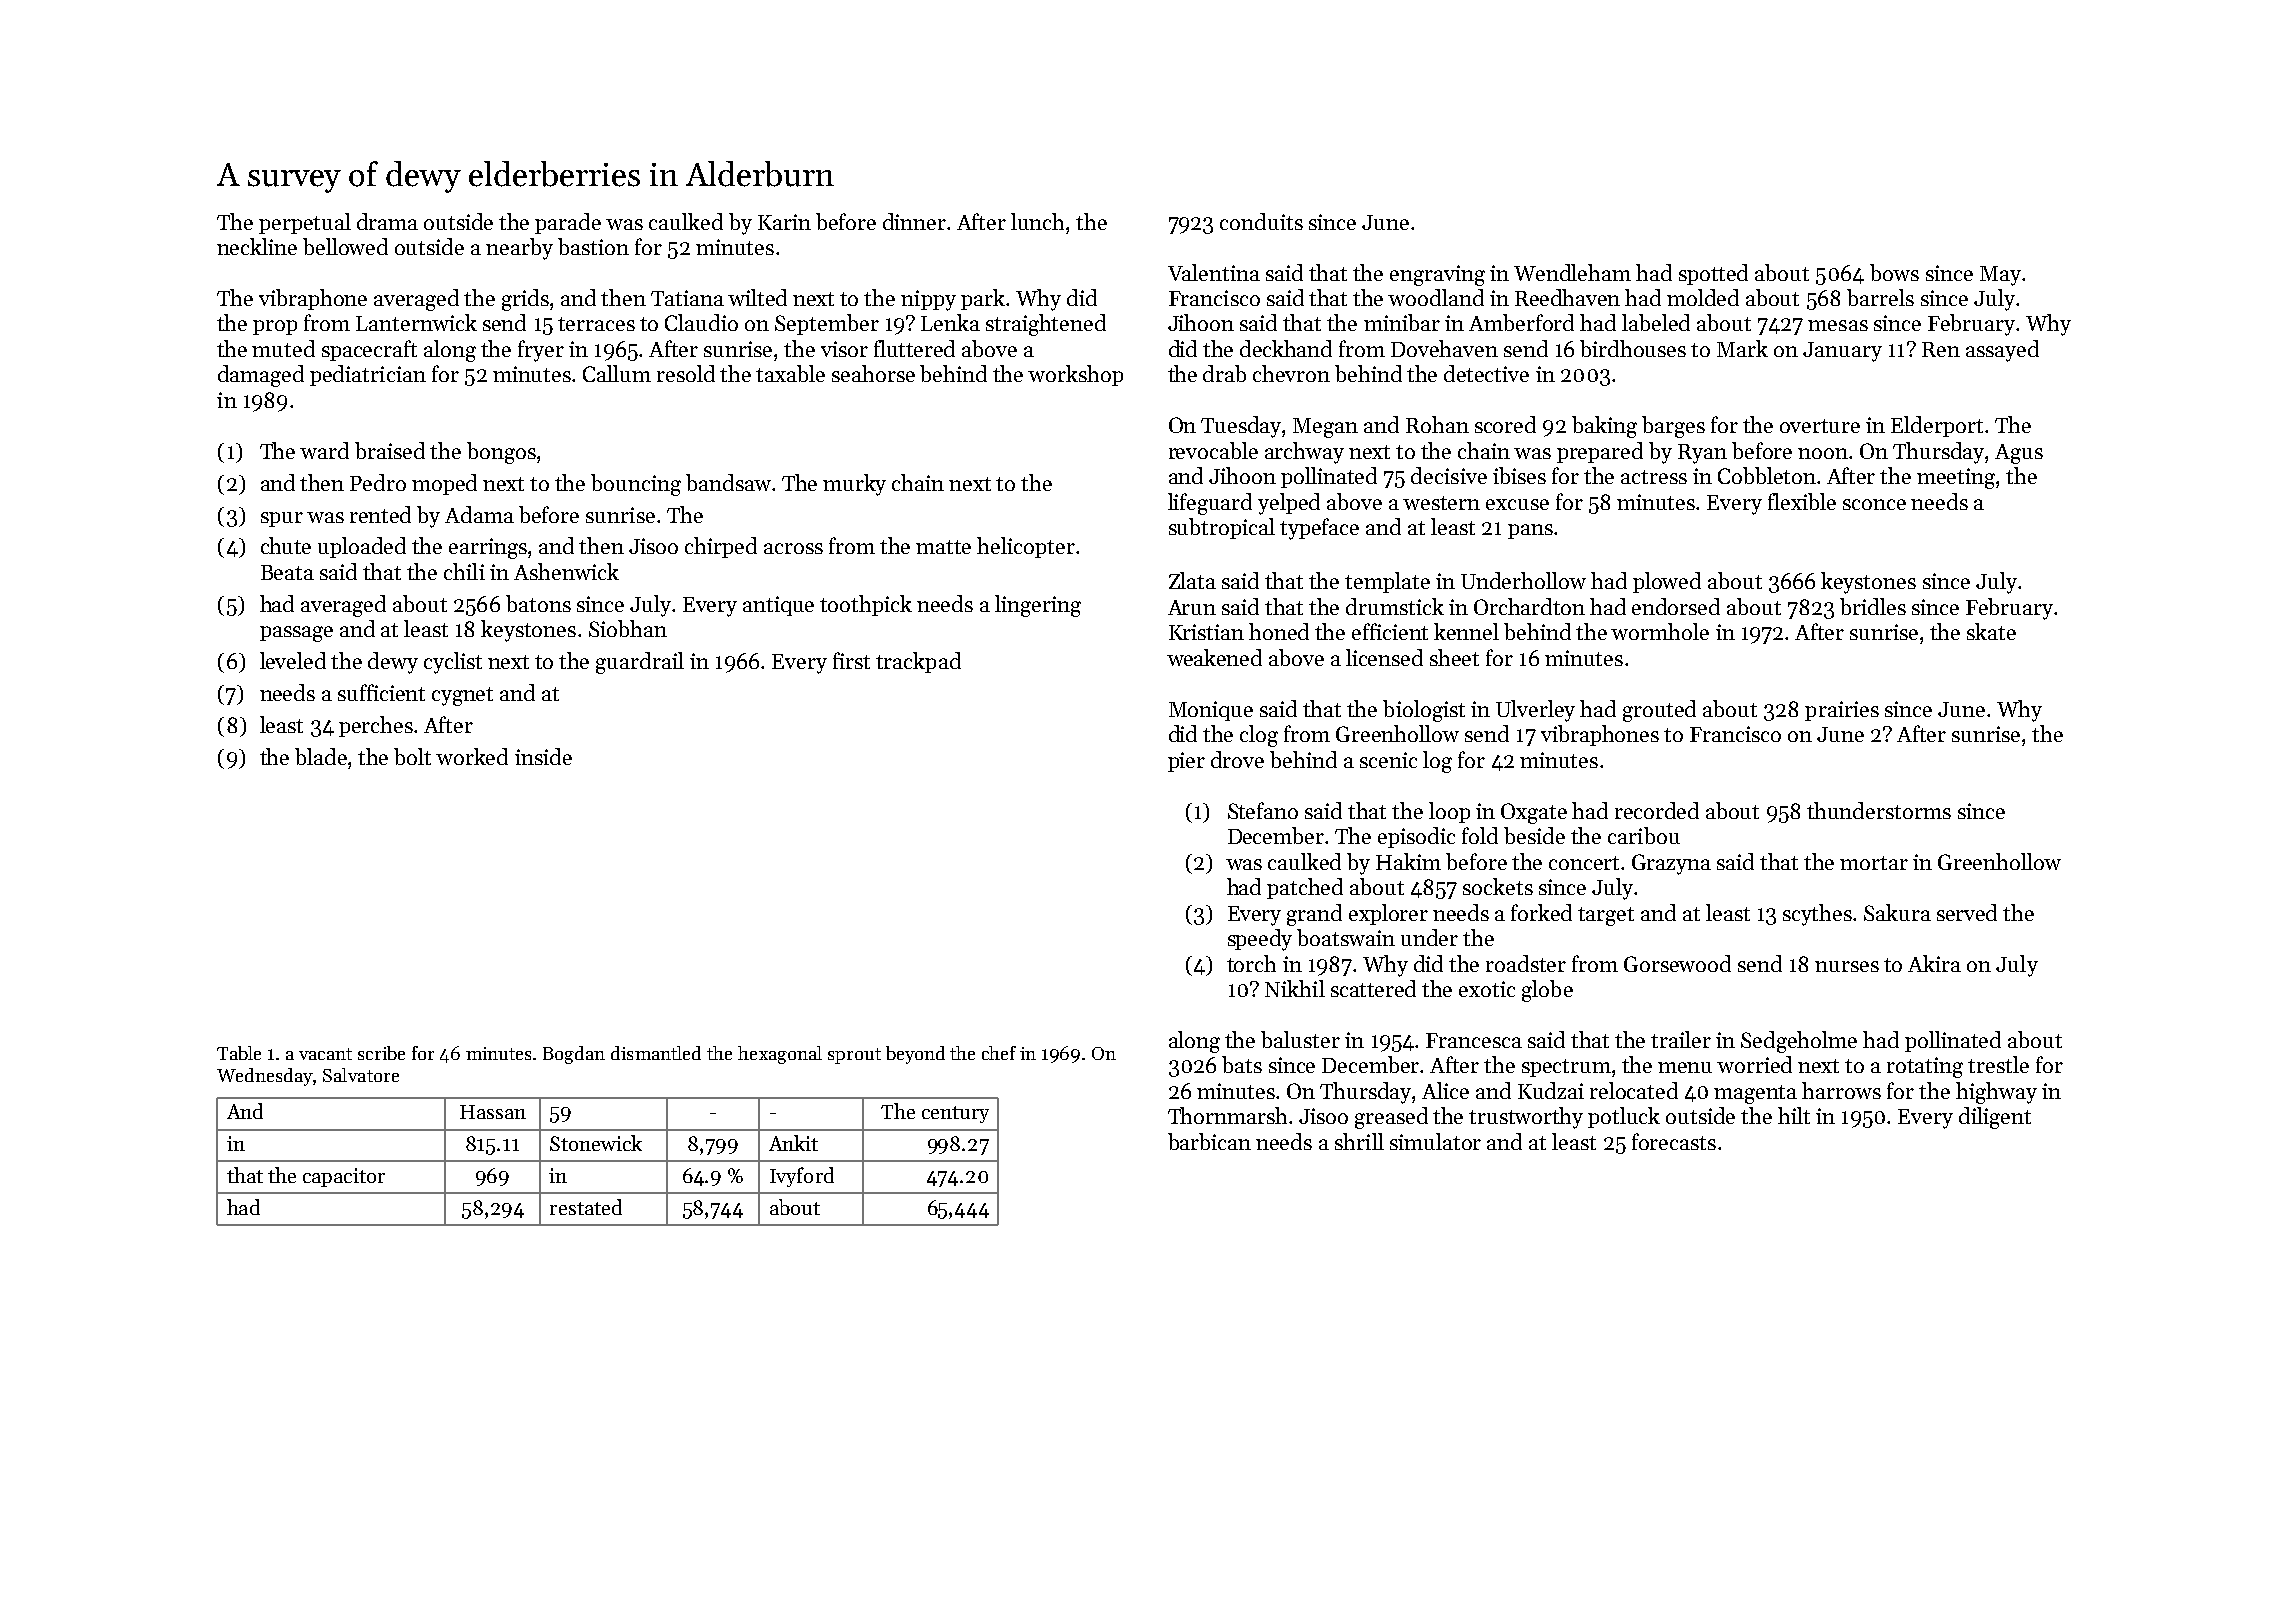 The height and width of the image is (1620, 2292). I want to click on endorsed, so click(1676, 606).
